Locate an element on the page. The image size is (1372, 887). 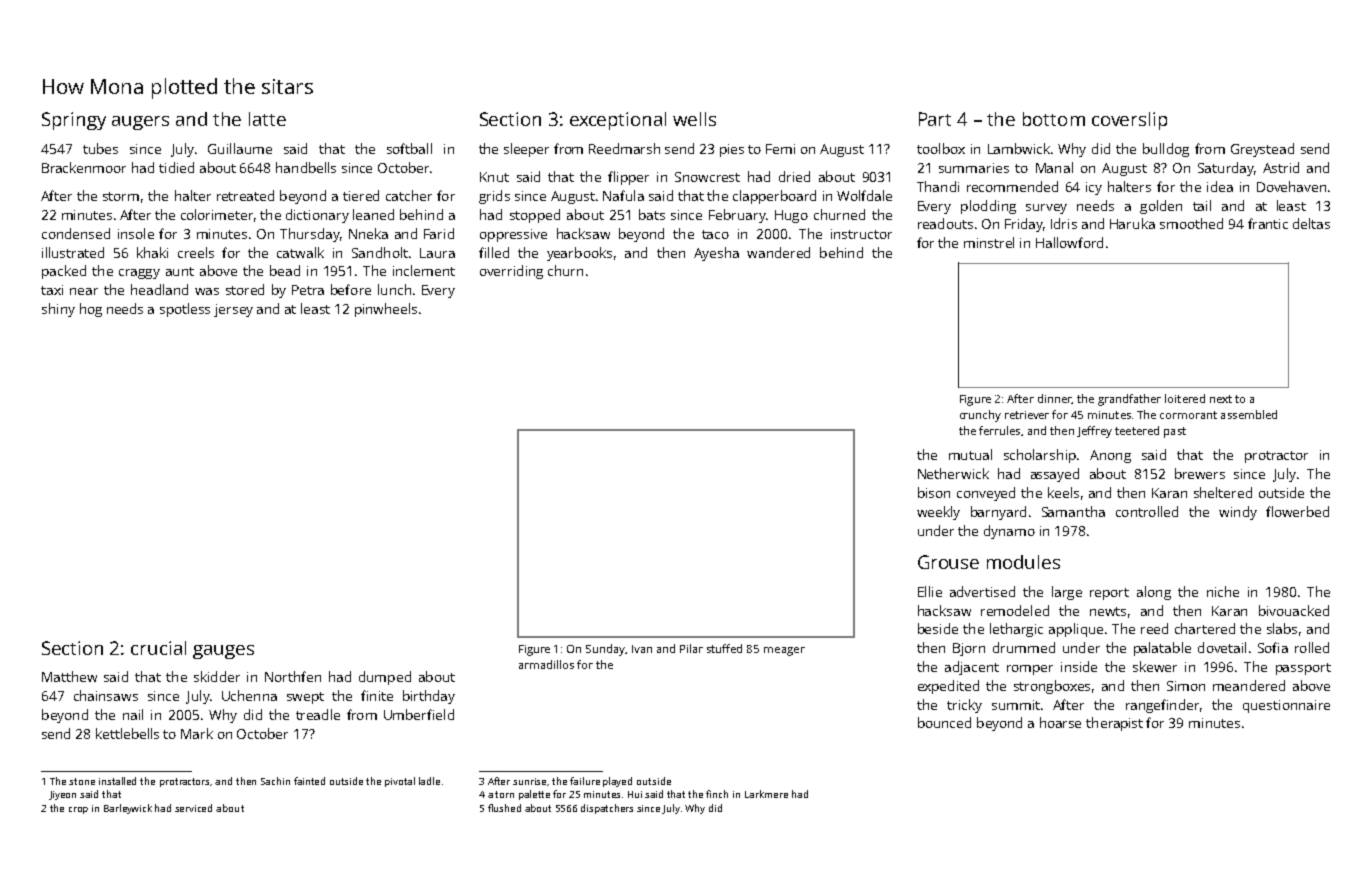
Hallowford is located at coordinates (1069, 242).
